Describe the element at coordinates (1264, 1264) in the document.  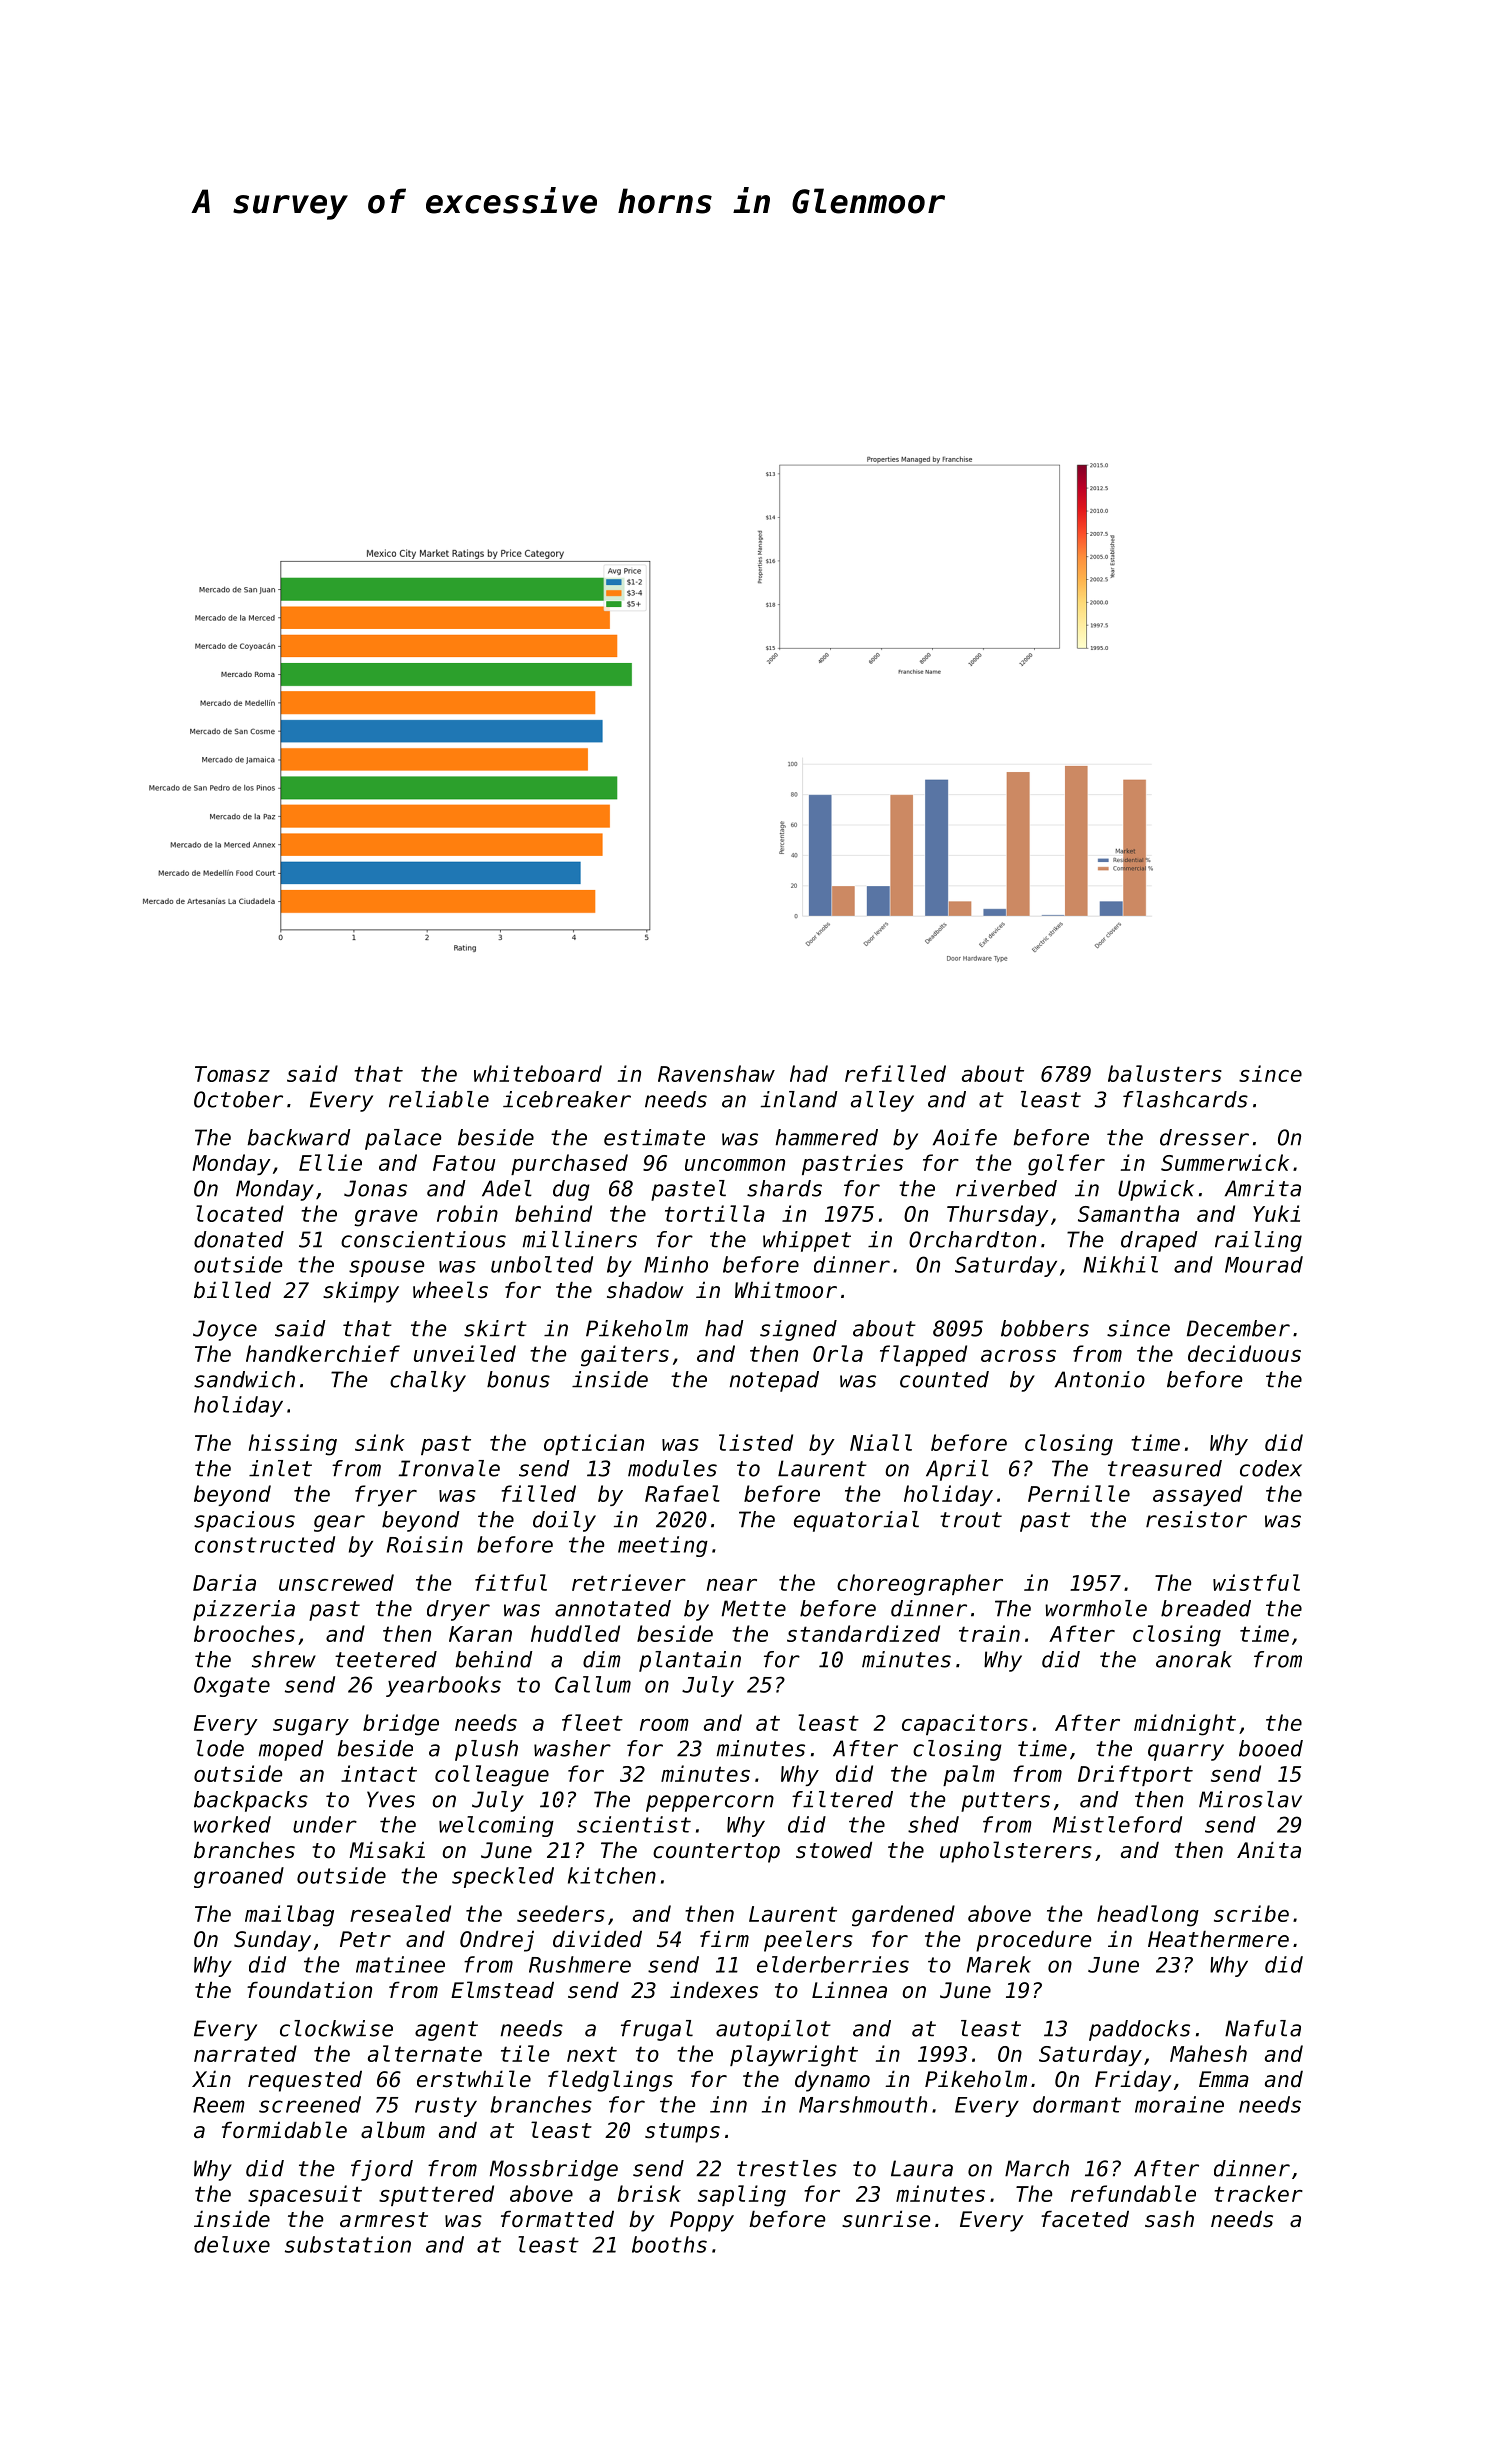
I see `Mourad` at that location.
